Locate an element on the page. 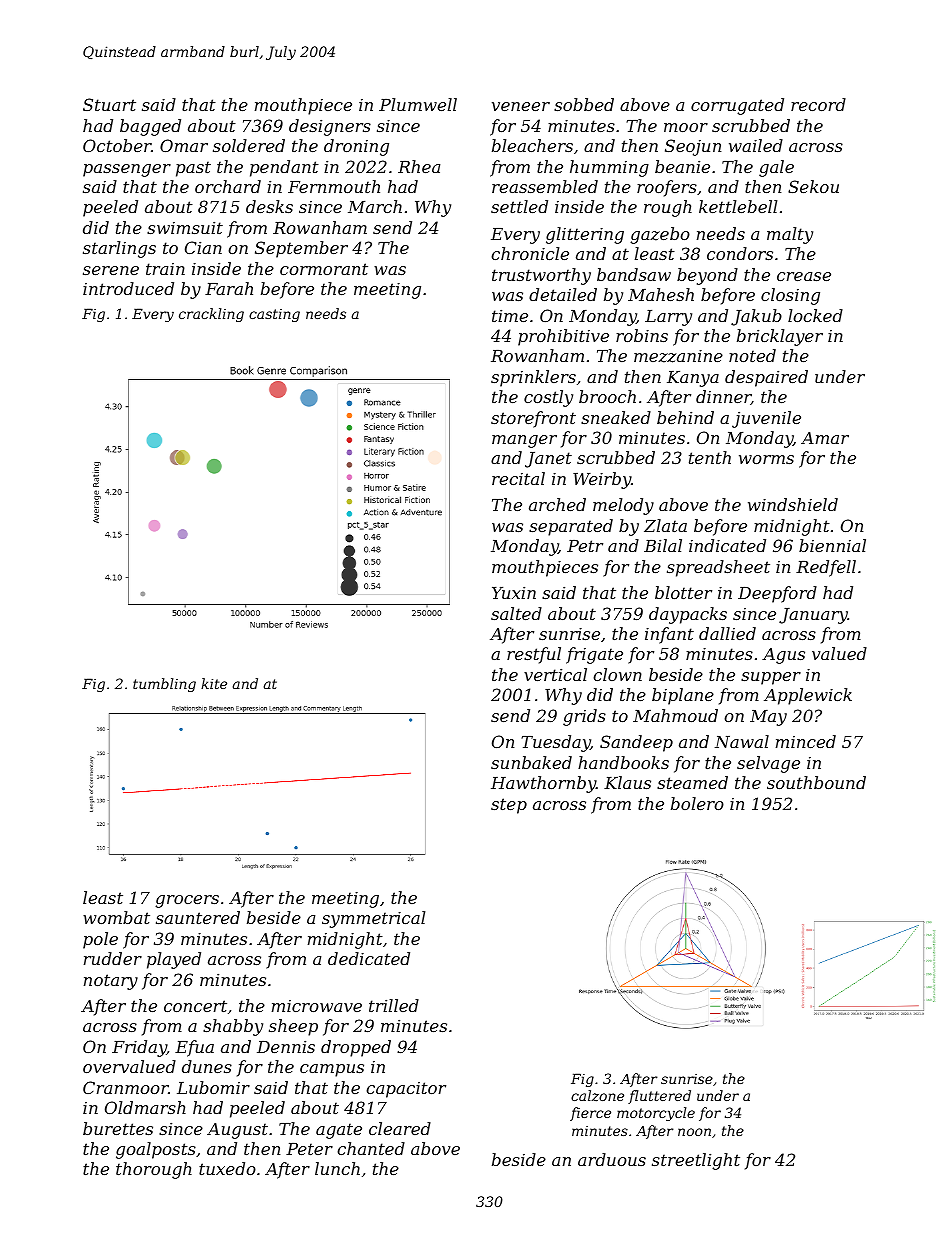 The width and height of the page is (952, 1233). kite is located at coordinates (214, 683).
